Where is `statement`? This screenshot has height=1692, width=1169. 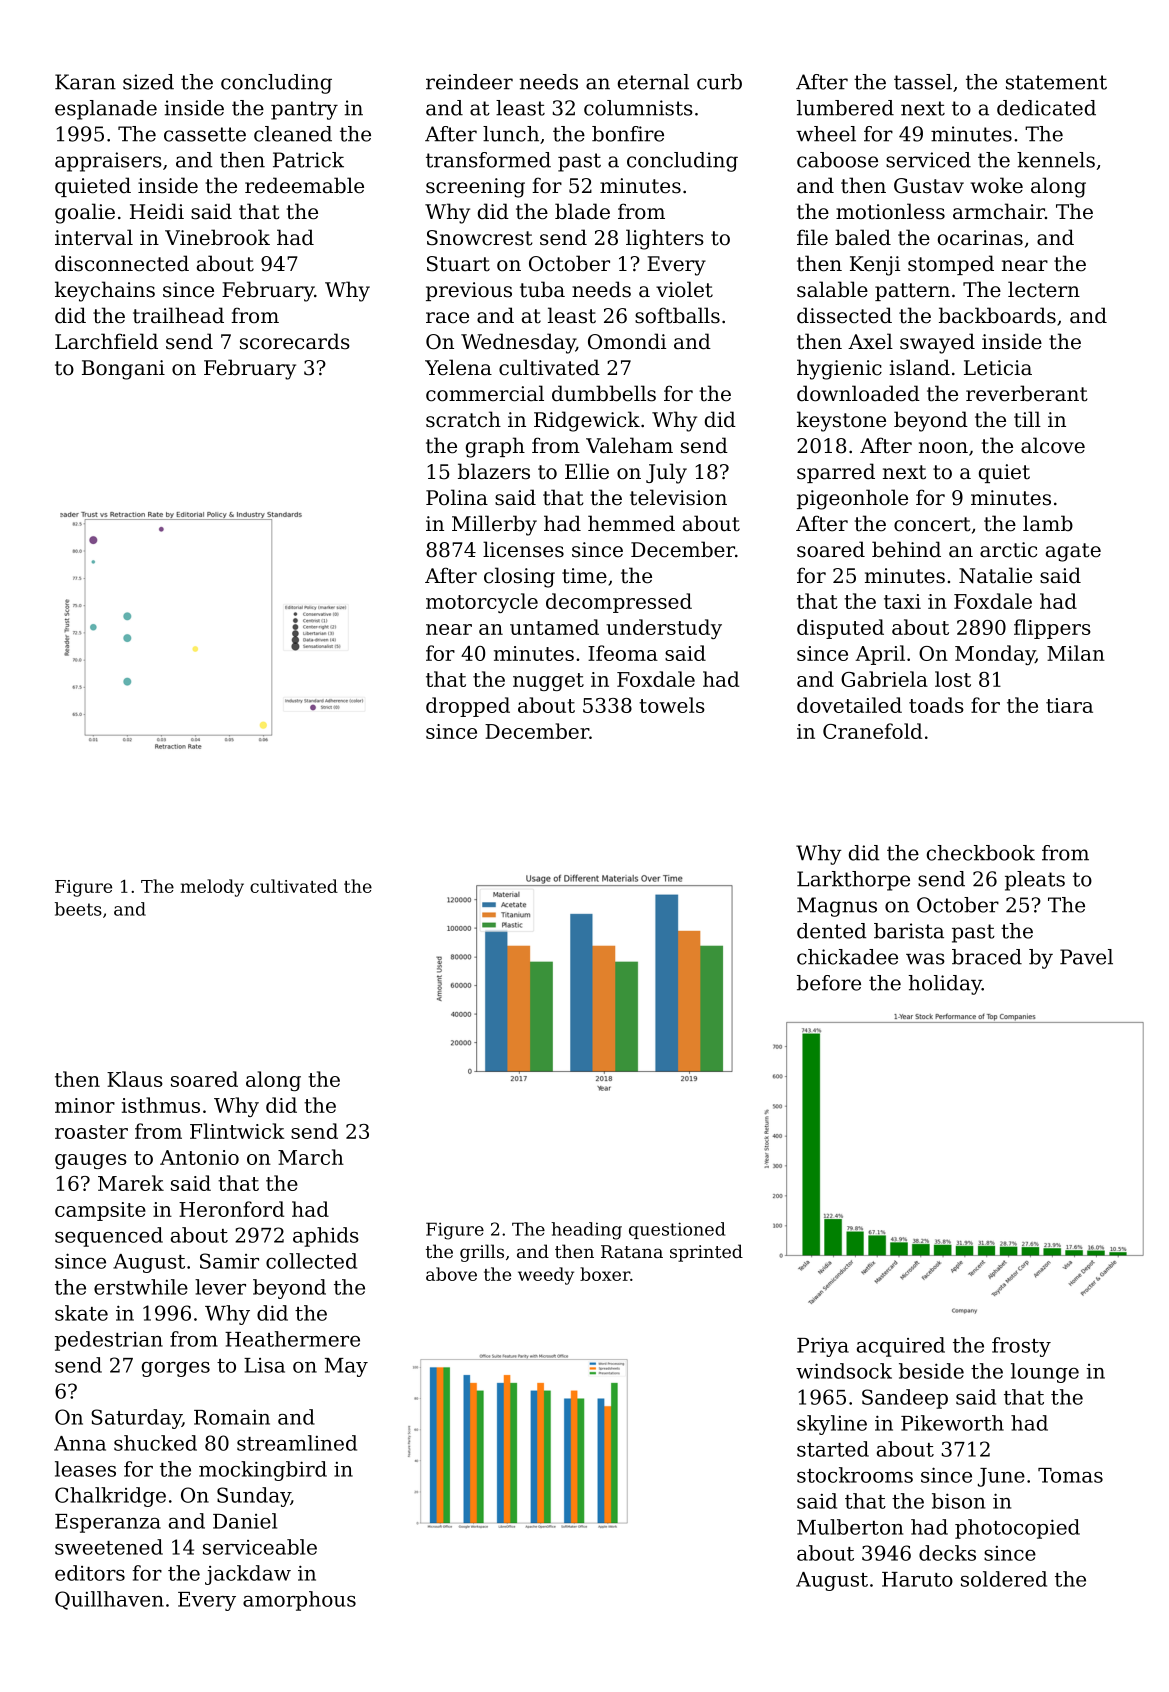 statement is located at coordinates (1056, 82).
